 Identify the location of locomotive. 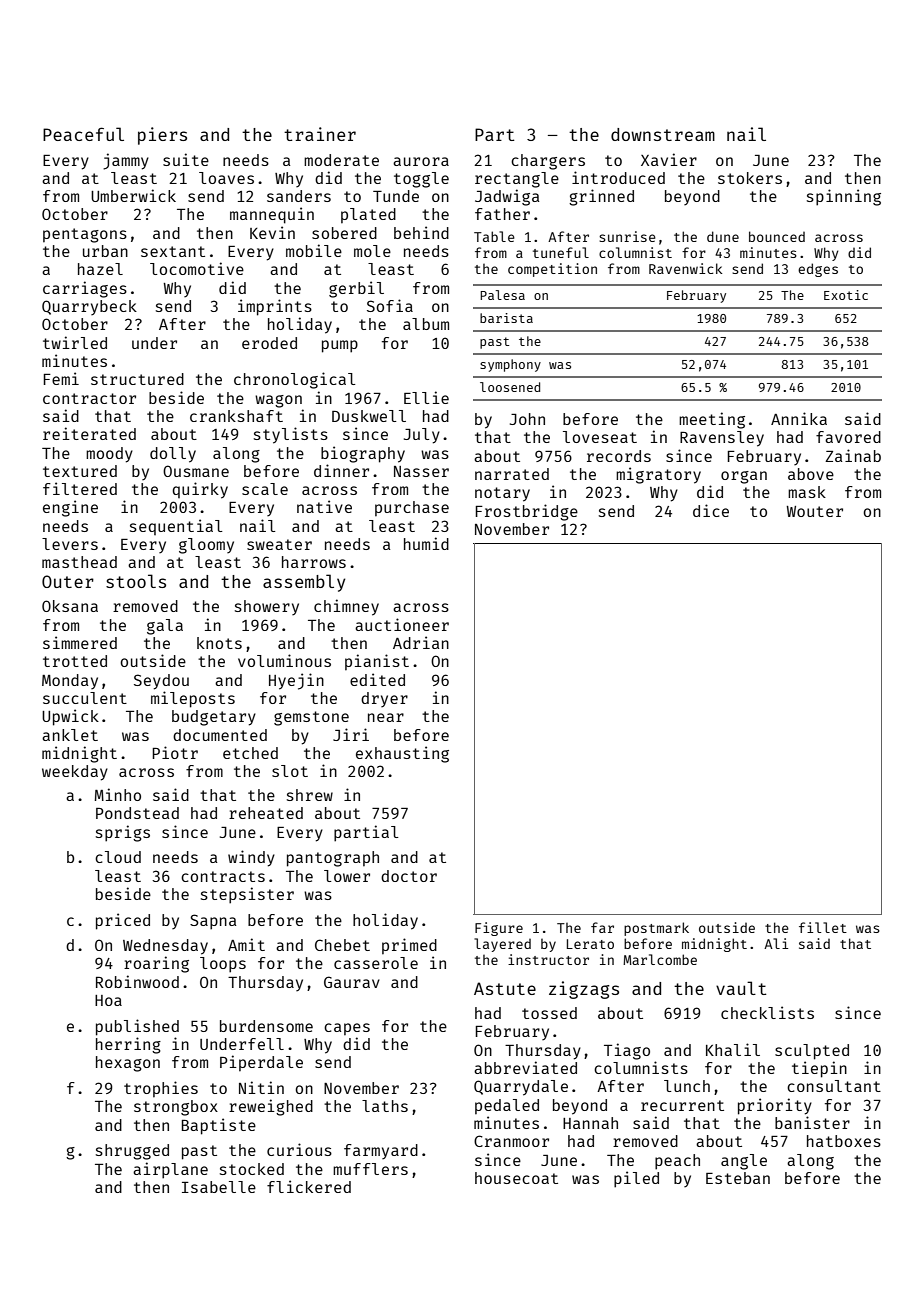
(197, 268).
